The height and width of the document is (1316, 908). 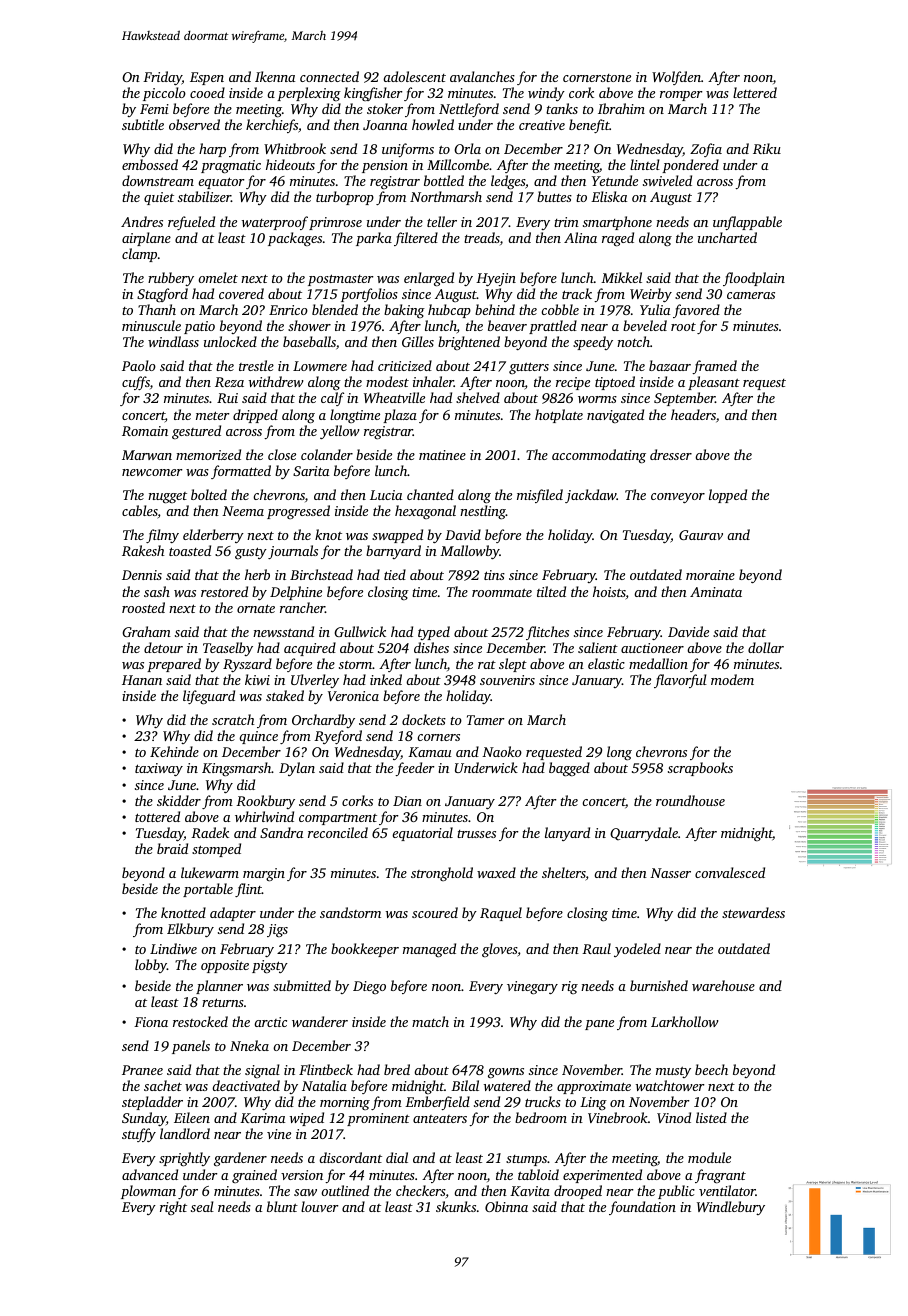 What do you see at coordinates (716, 592) in the document?
I see `Aminata` at bounding box center [716, 592].
